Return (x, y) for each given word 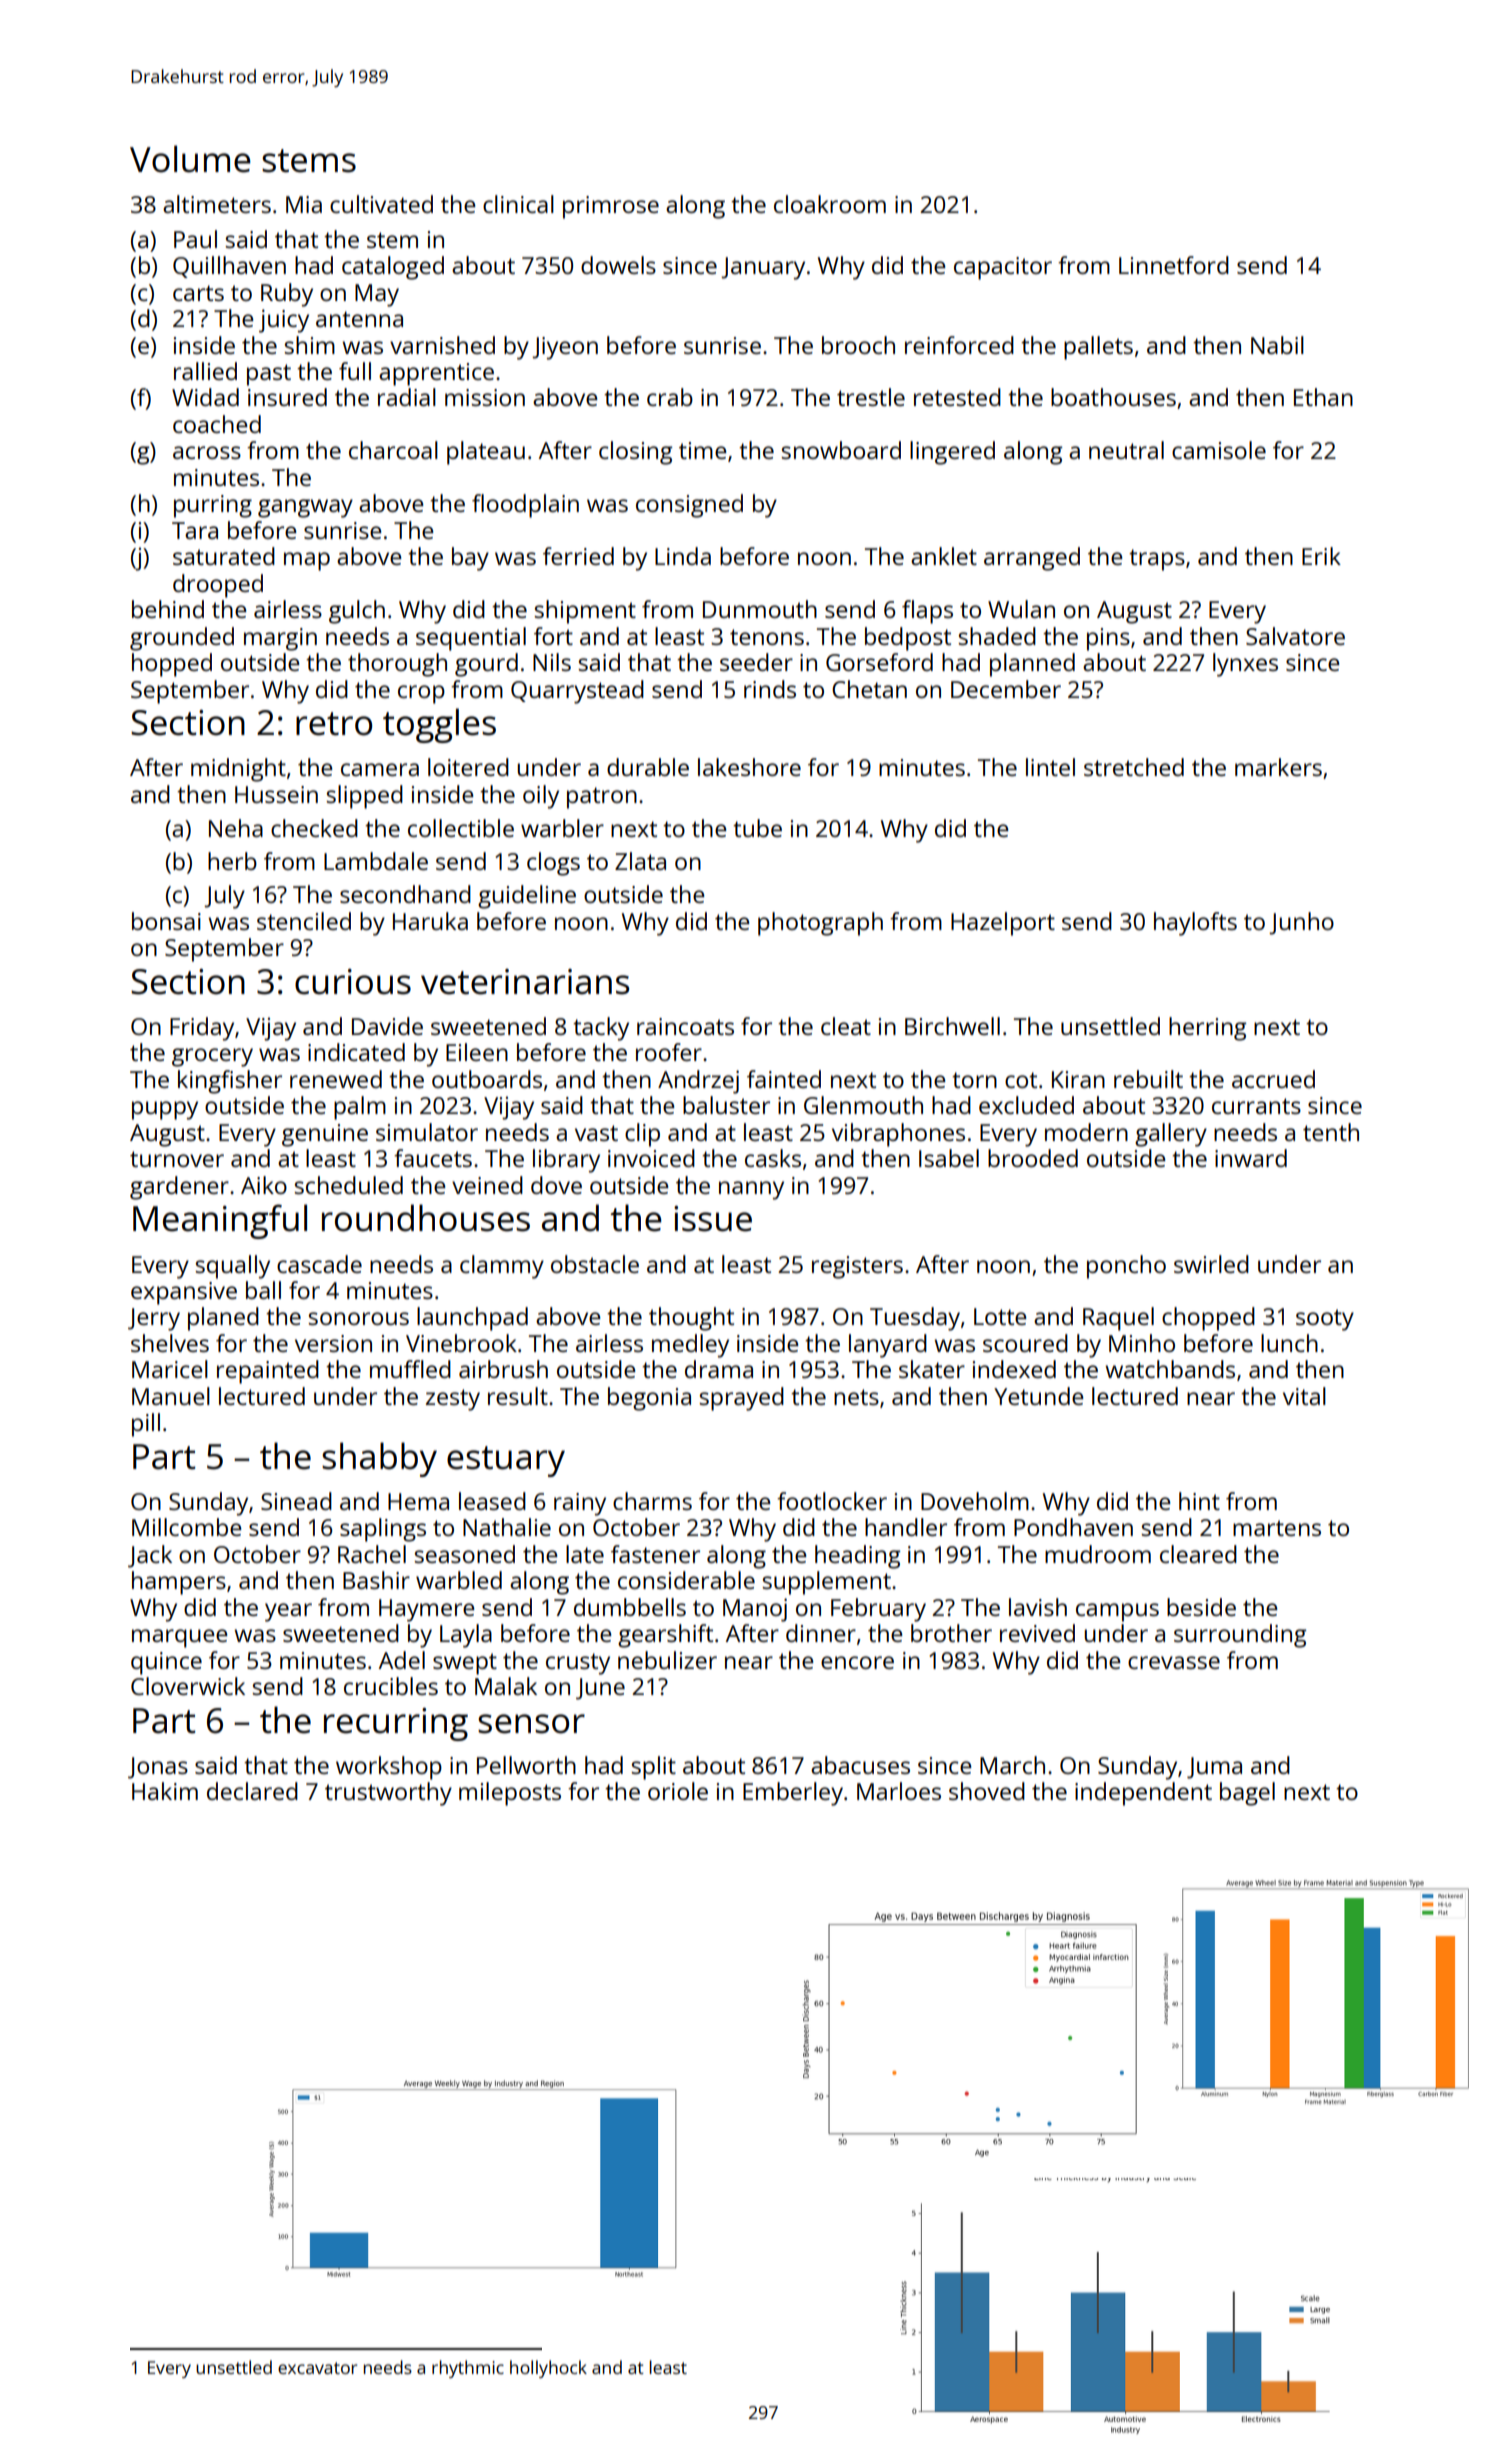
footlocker (832, 1501)
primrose (611, 207)
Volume (190, 159)
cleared (1198, 1554)
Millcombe (186, 1527)
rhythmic (468, 2369)
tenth (1331, 1132)
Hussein (276, 794)
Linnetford (1174, 265)
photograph (820, 924)
